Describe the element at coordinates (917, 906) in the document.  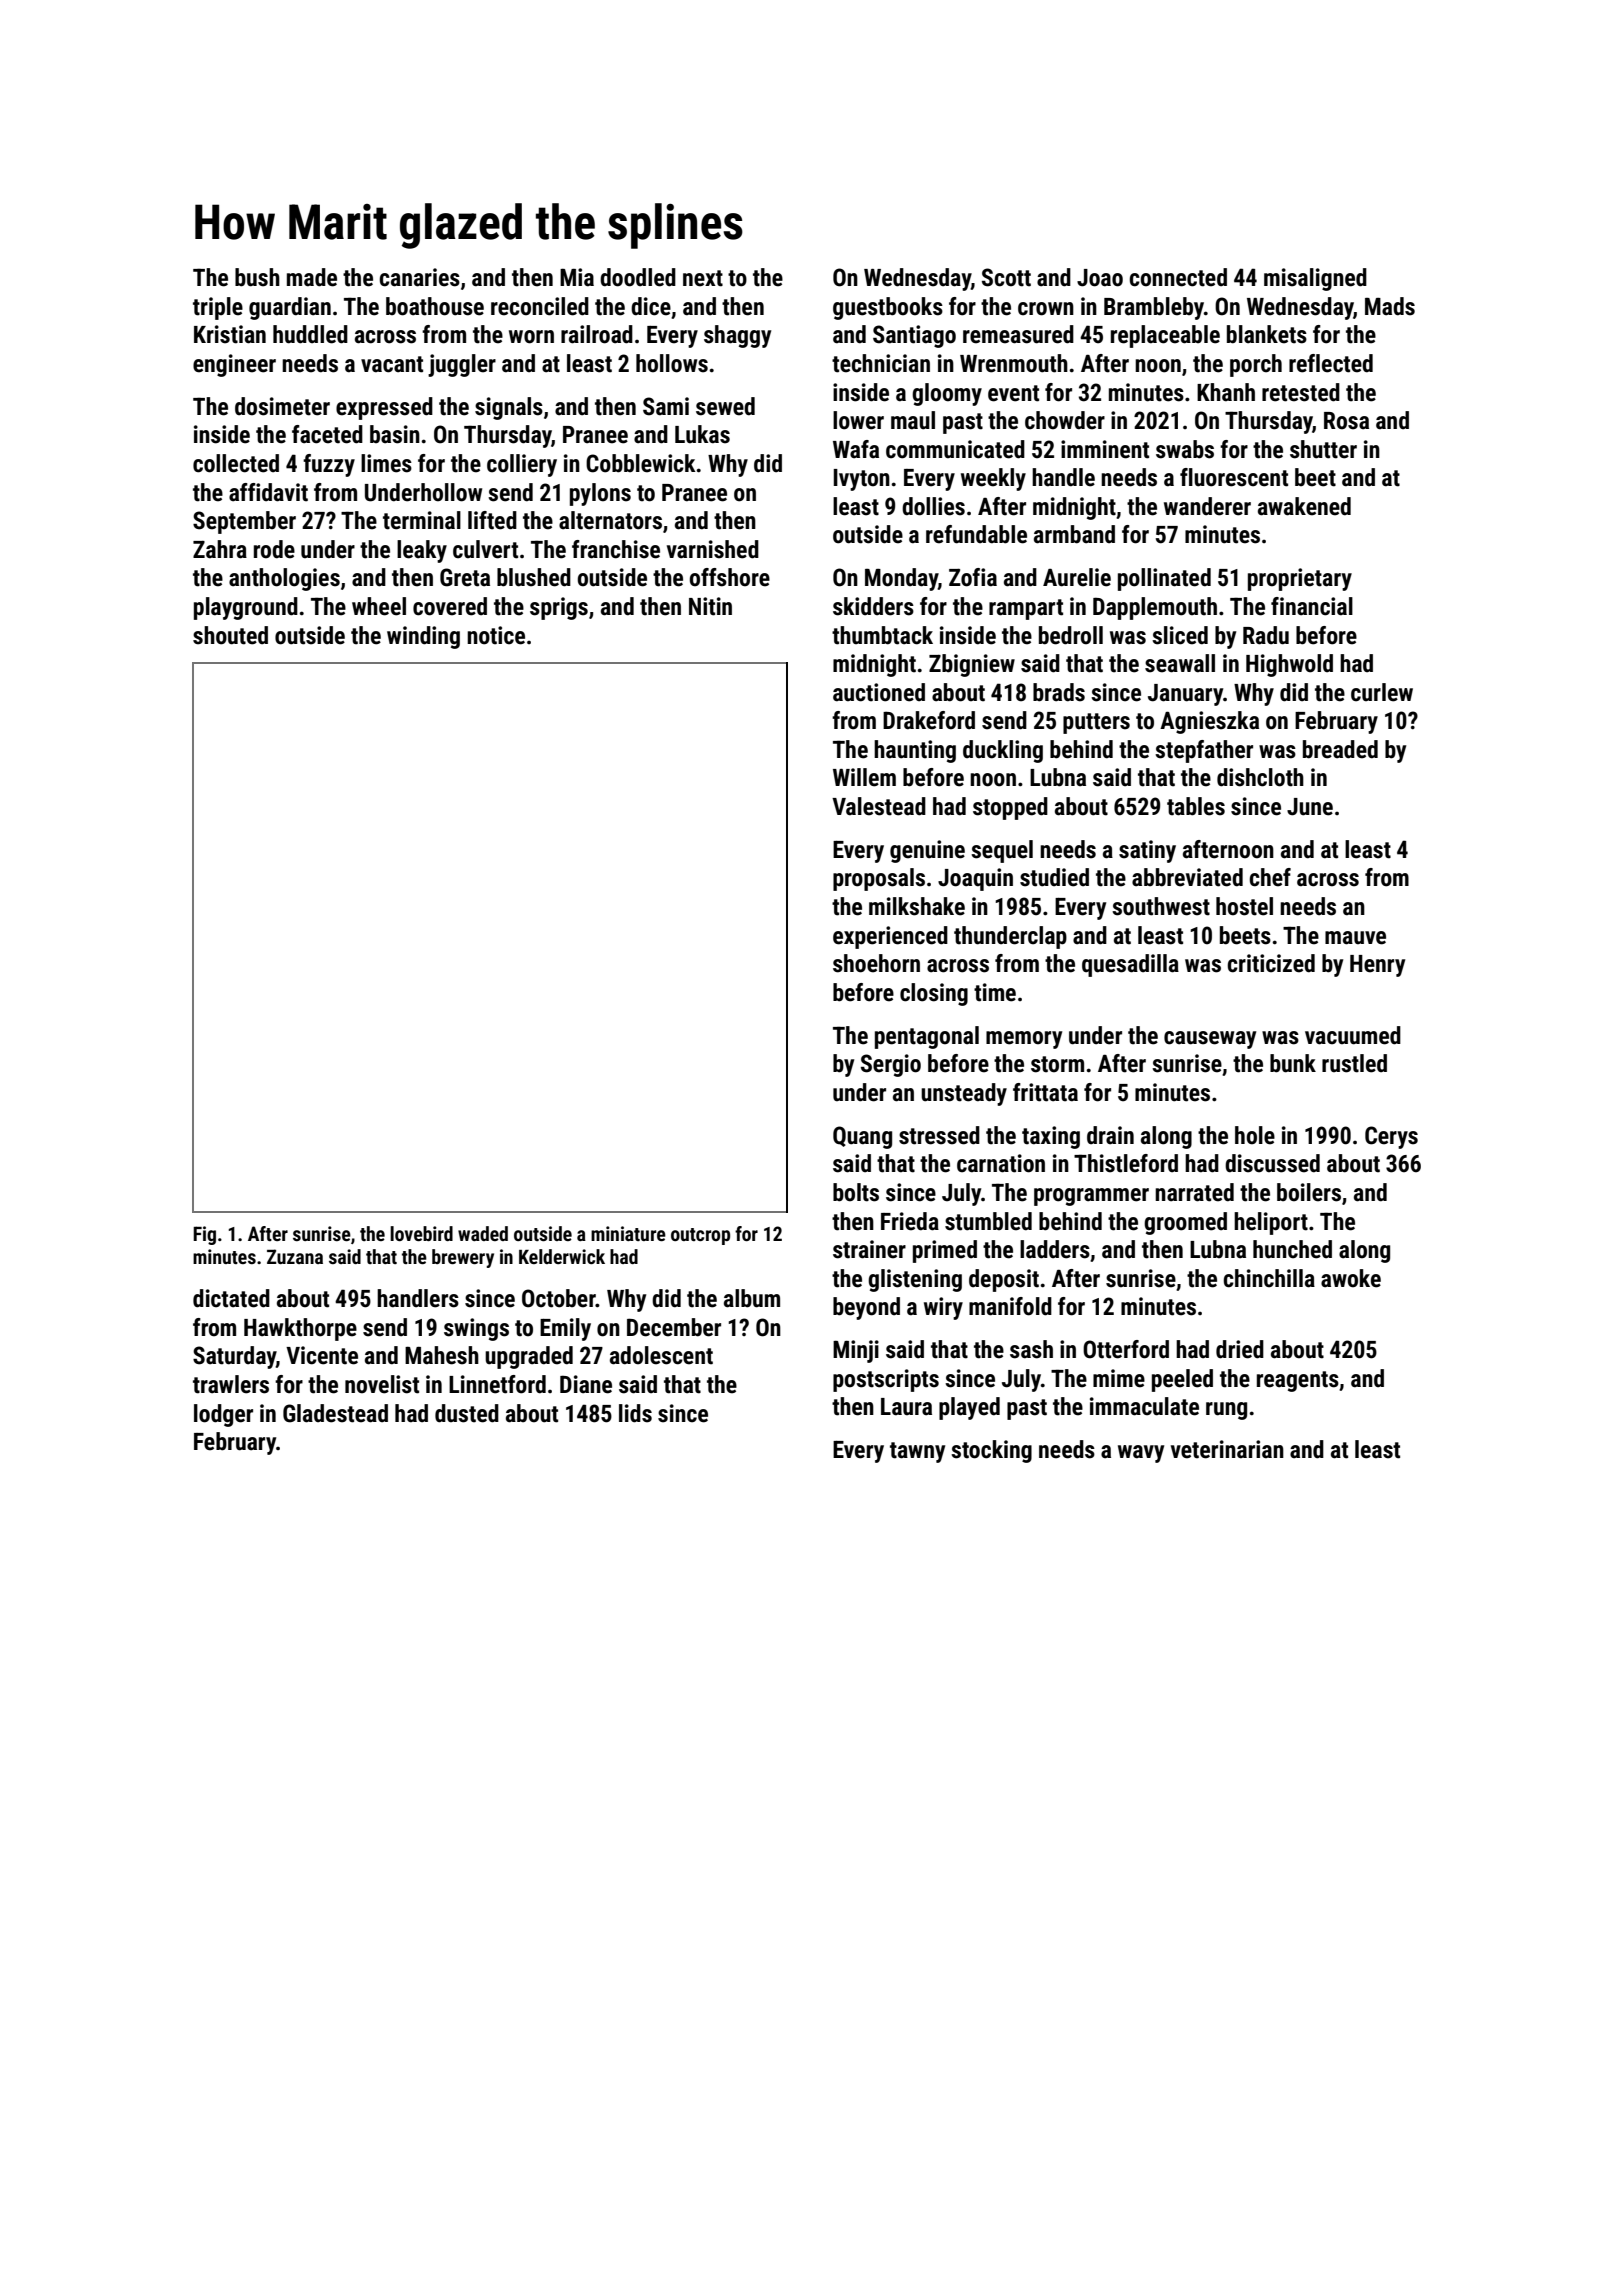
I see `milkshake` at that location.
